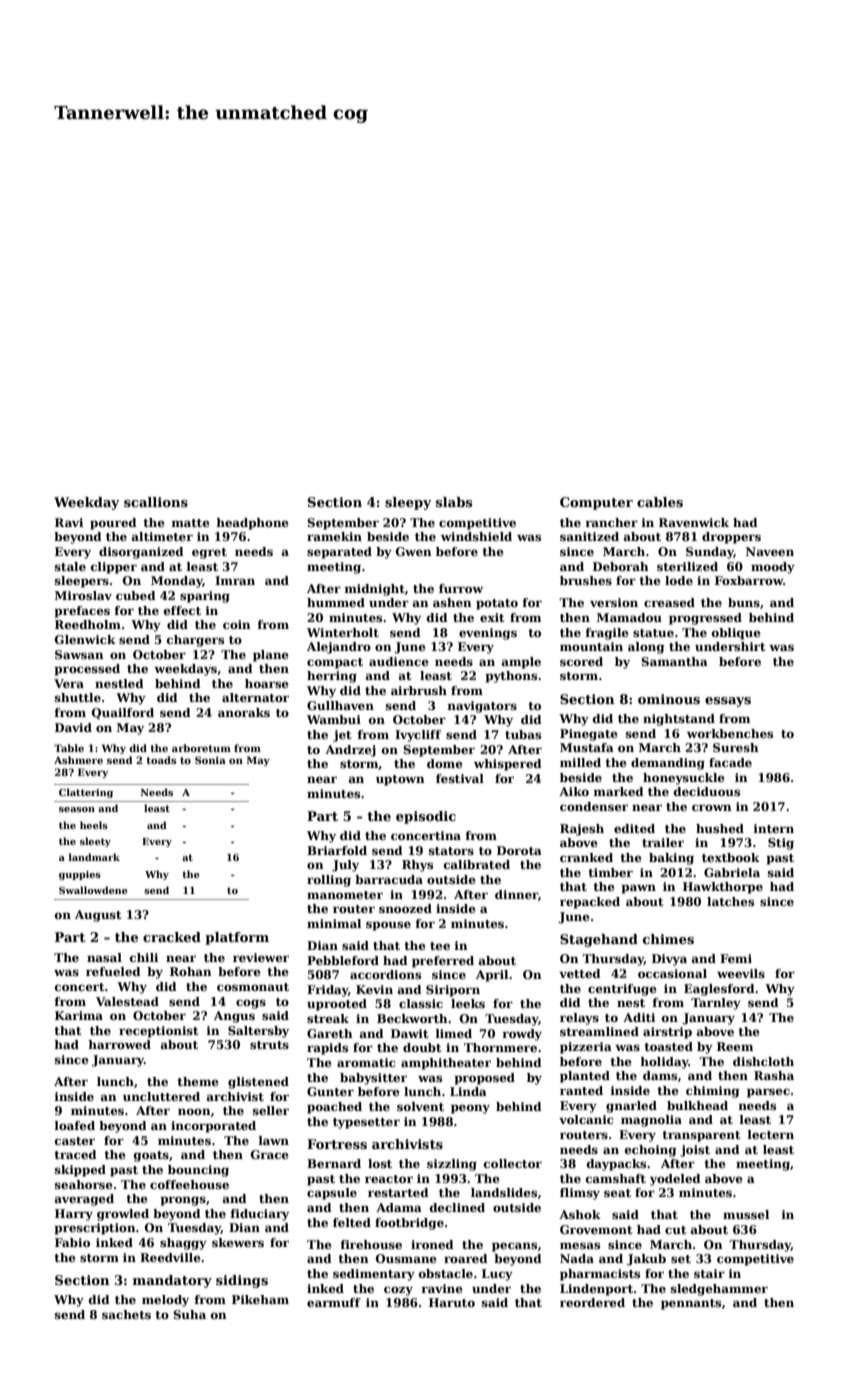  Describe the element at coordinates (461, 588) in the screenshot. I see `furrow` at that location.
